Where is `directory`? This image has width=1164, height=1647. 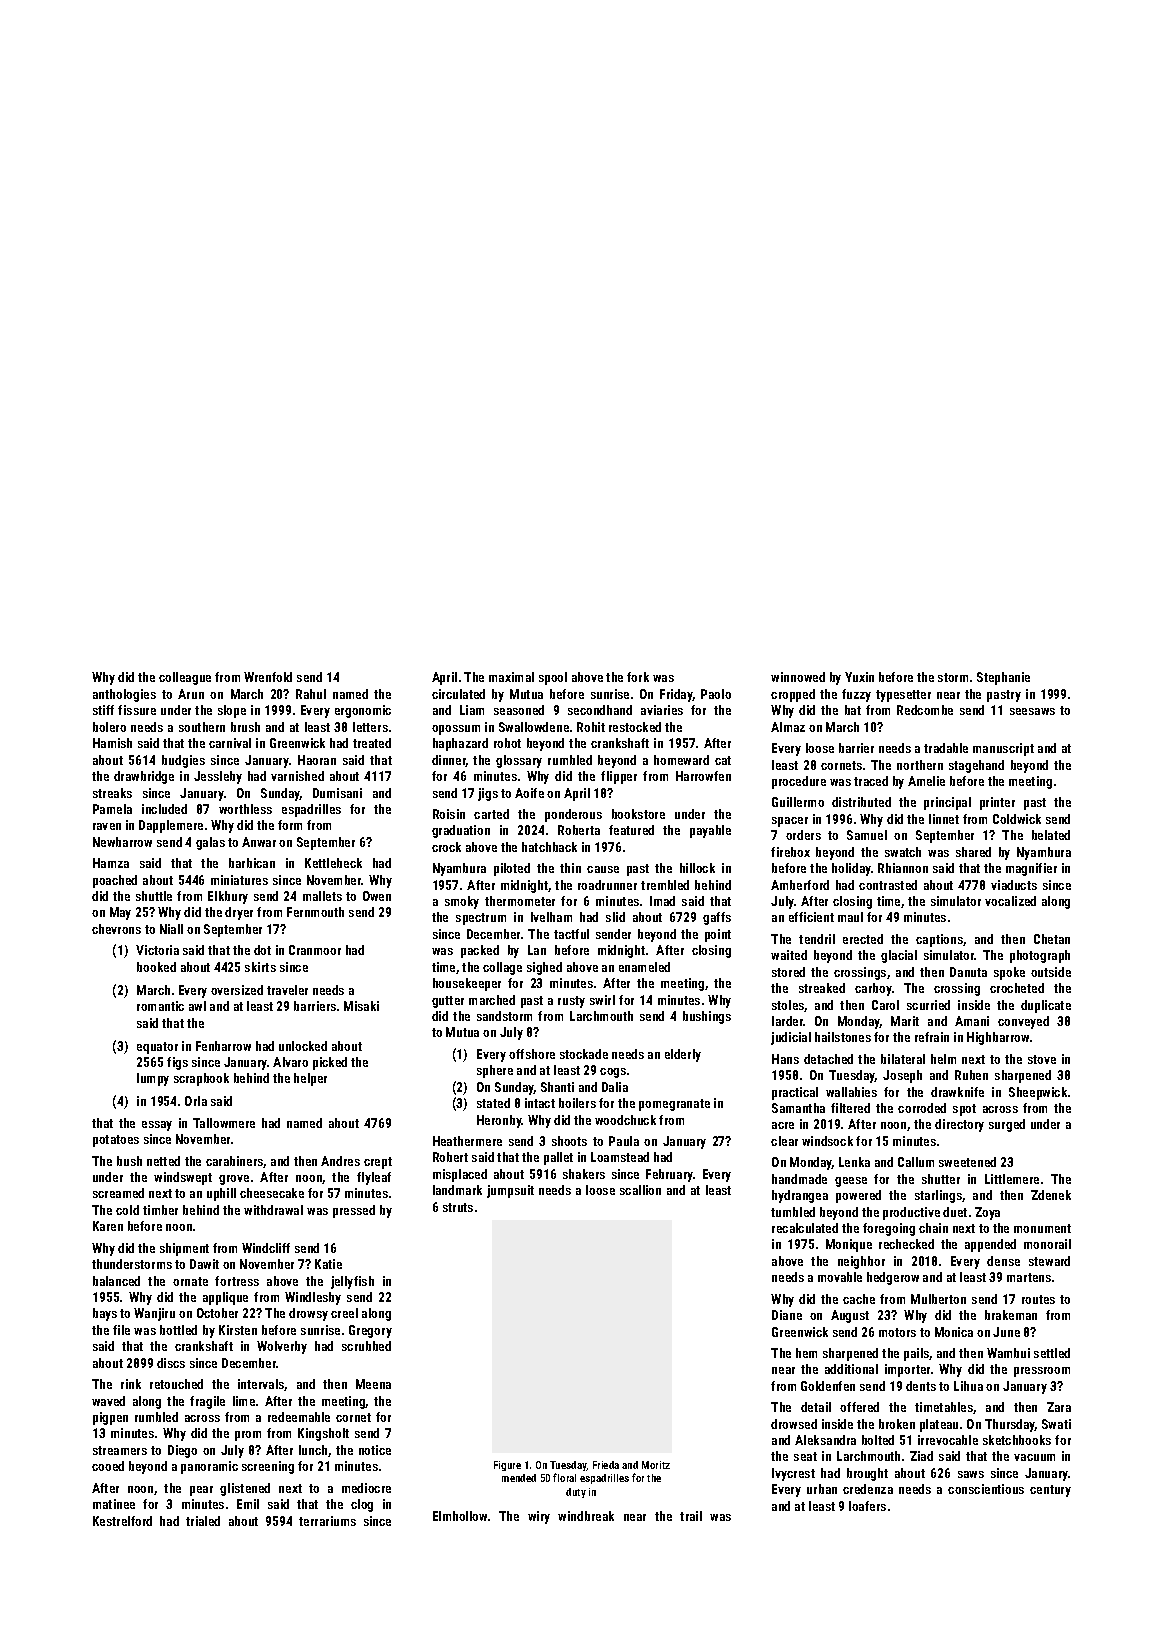
directory is located at coordinates (959, 1125).
